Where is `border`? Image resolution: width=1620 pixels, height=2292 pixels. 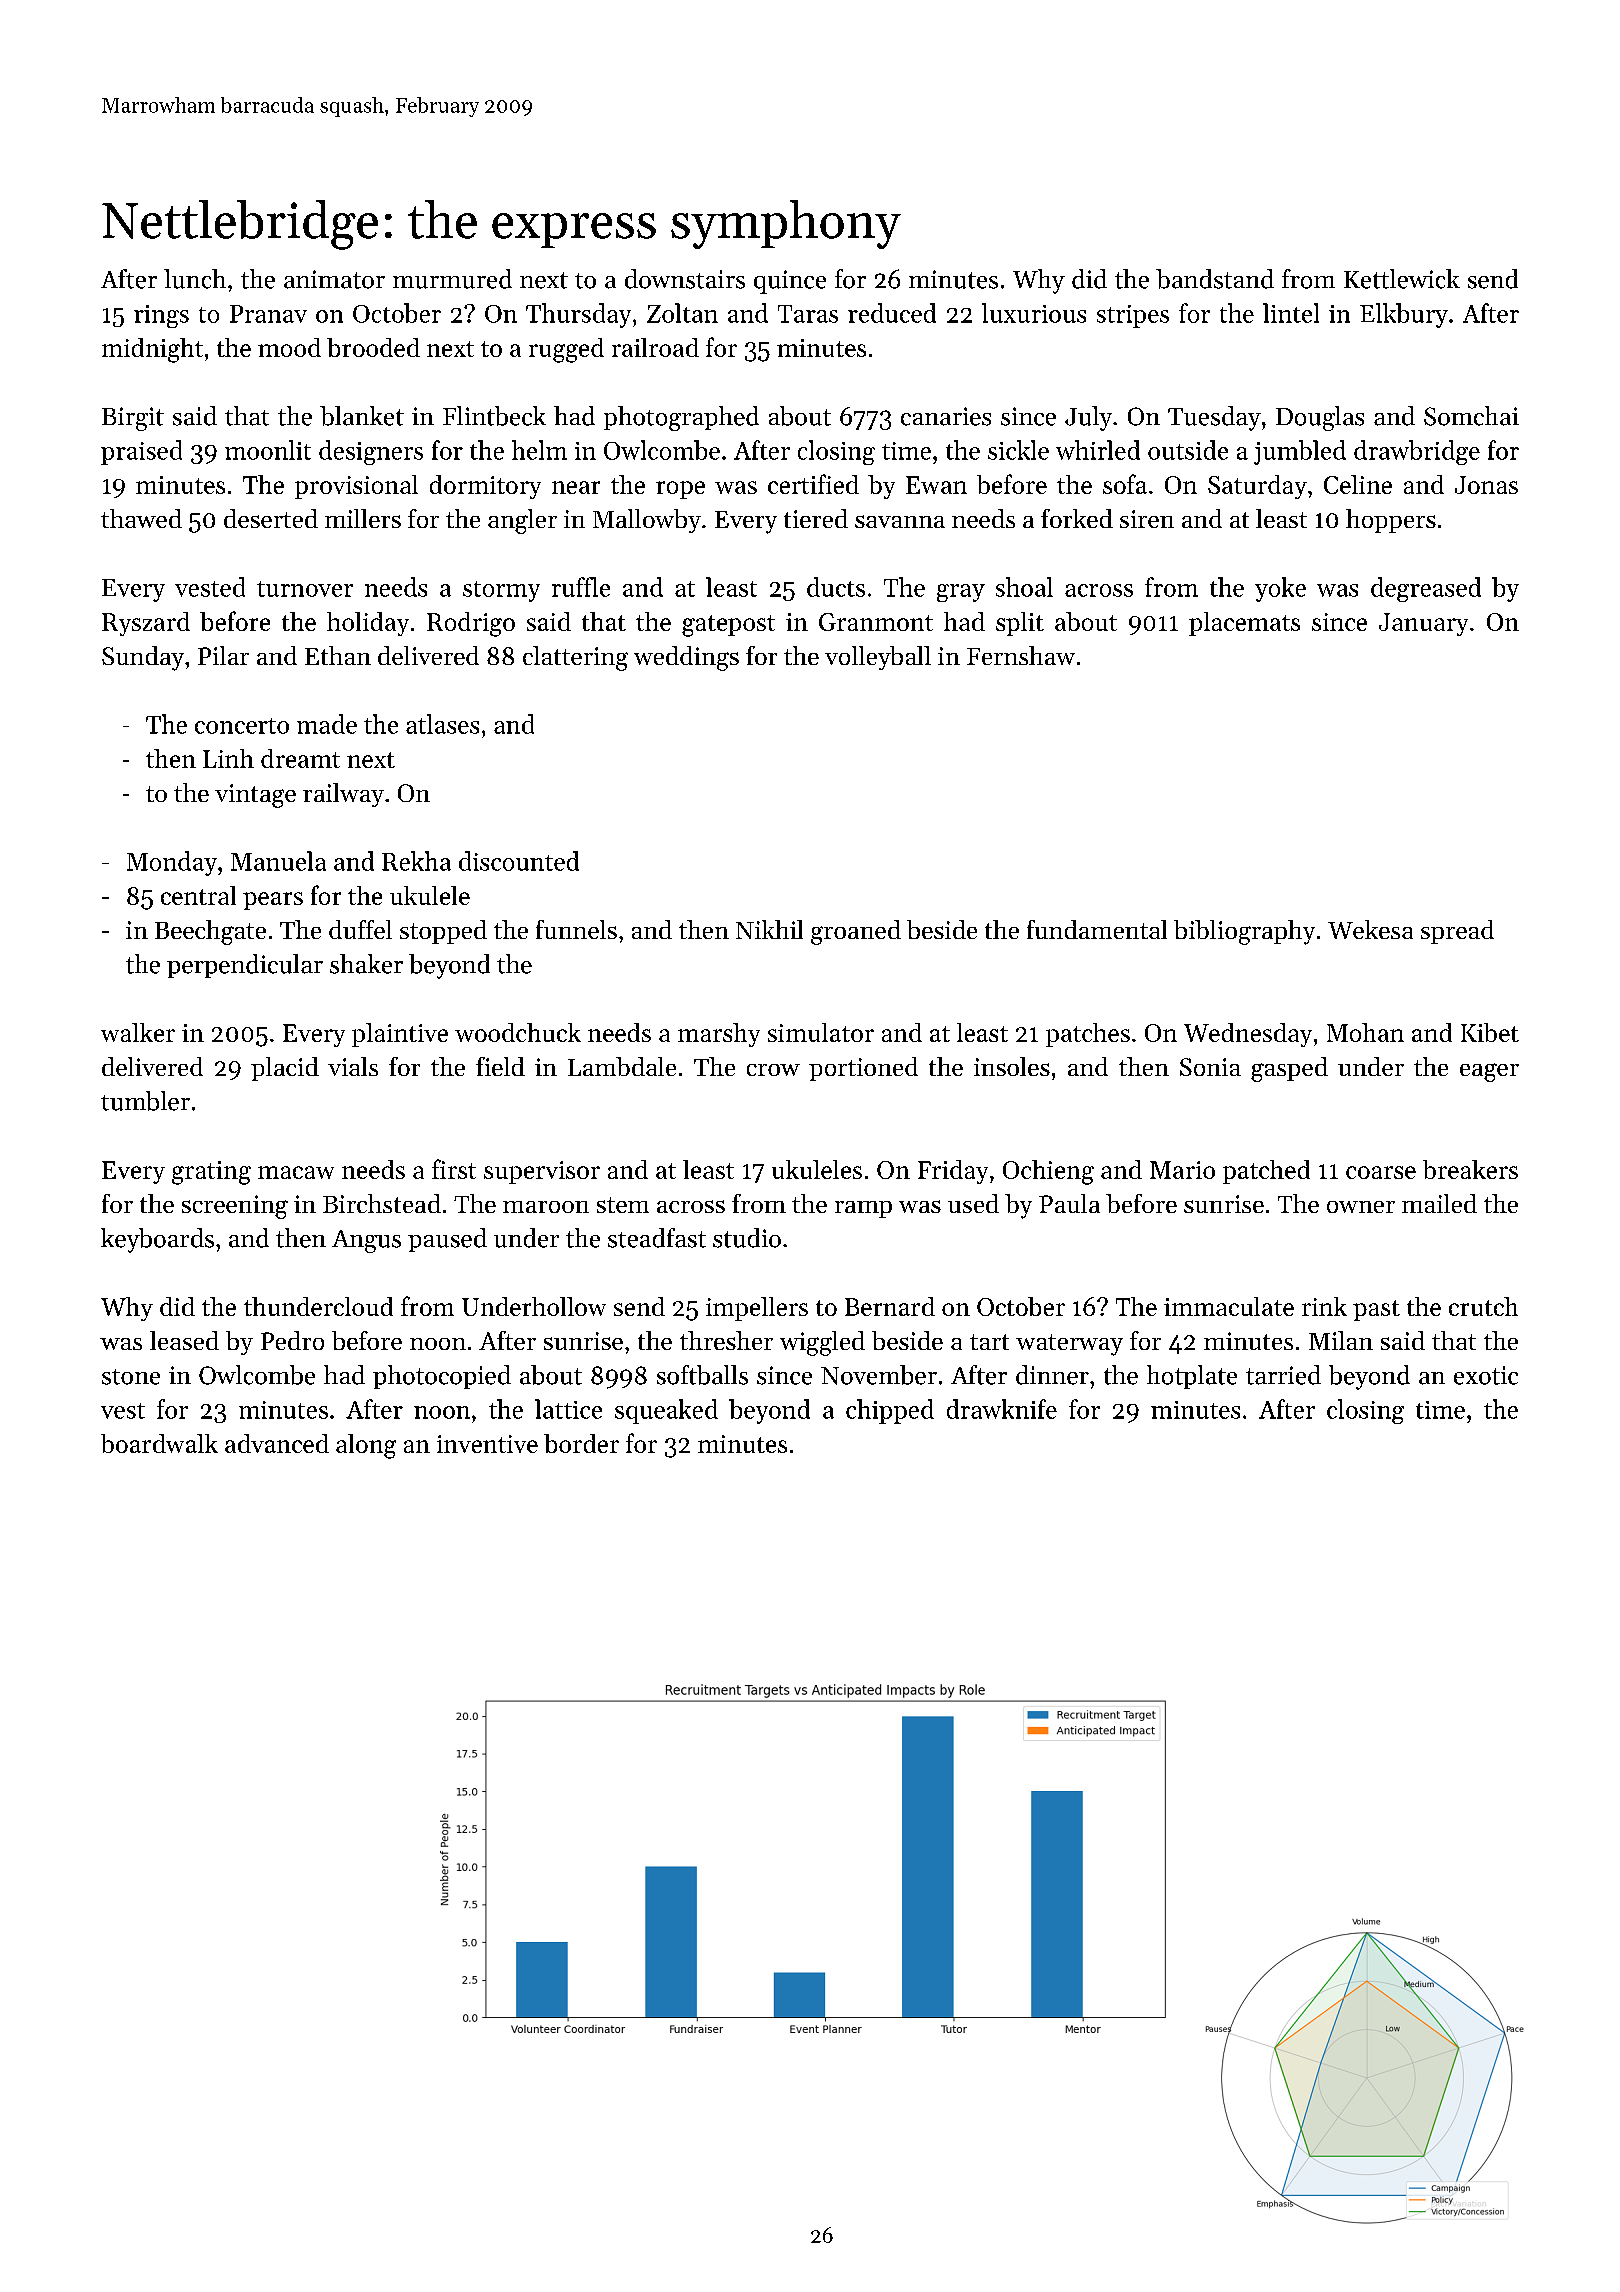 border is located at coordinates (581, 1443).
